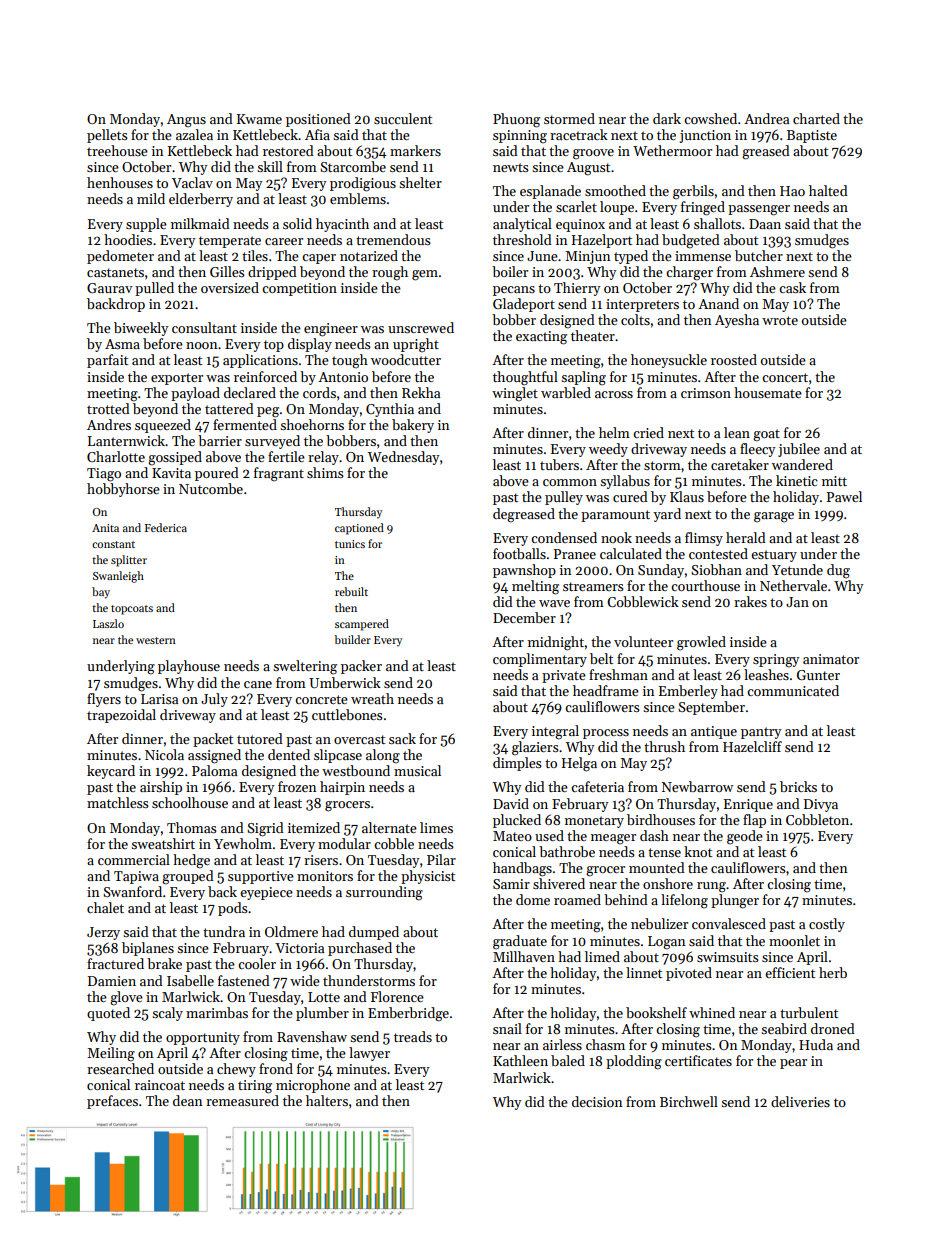 The height and width of the screenshot is (1233, 952). I want to click on volunteer, so click(643, 641).
